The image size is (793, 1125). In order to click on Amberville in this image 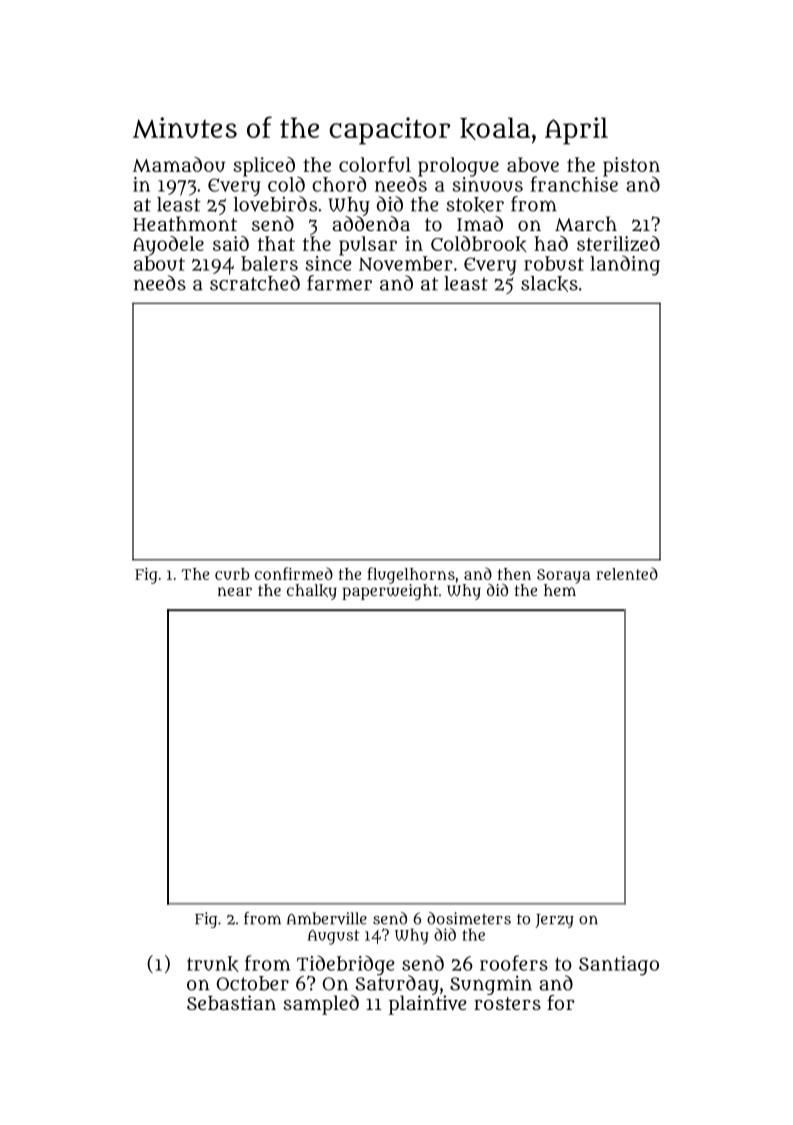, I will do `click(327, 918)`.
